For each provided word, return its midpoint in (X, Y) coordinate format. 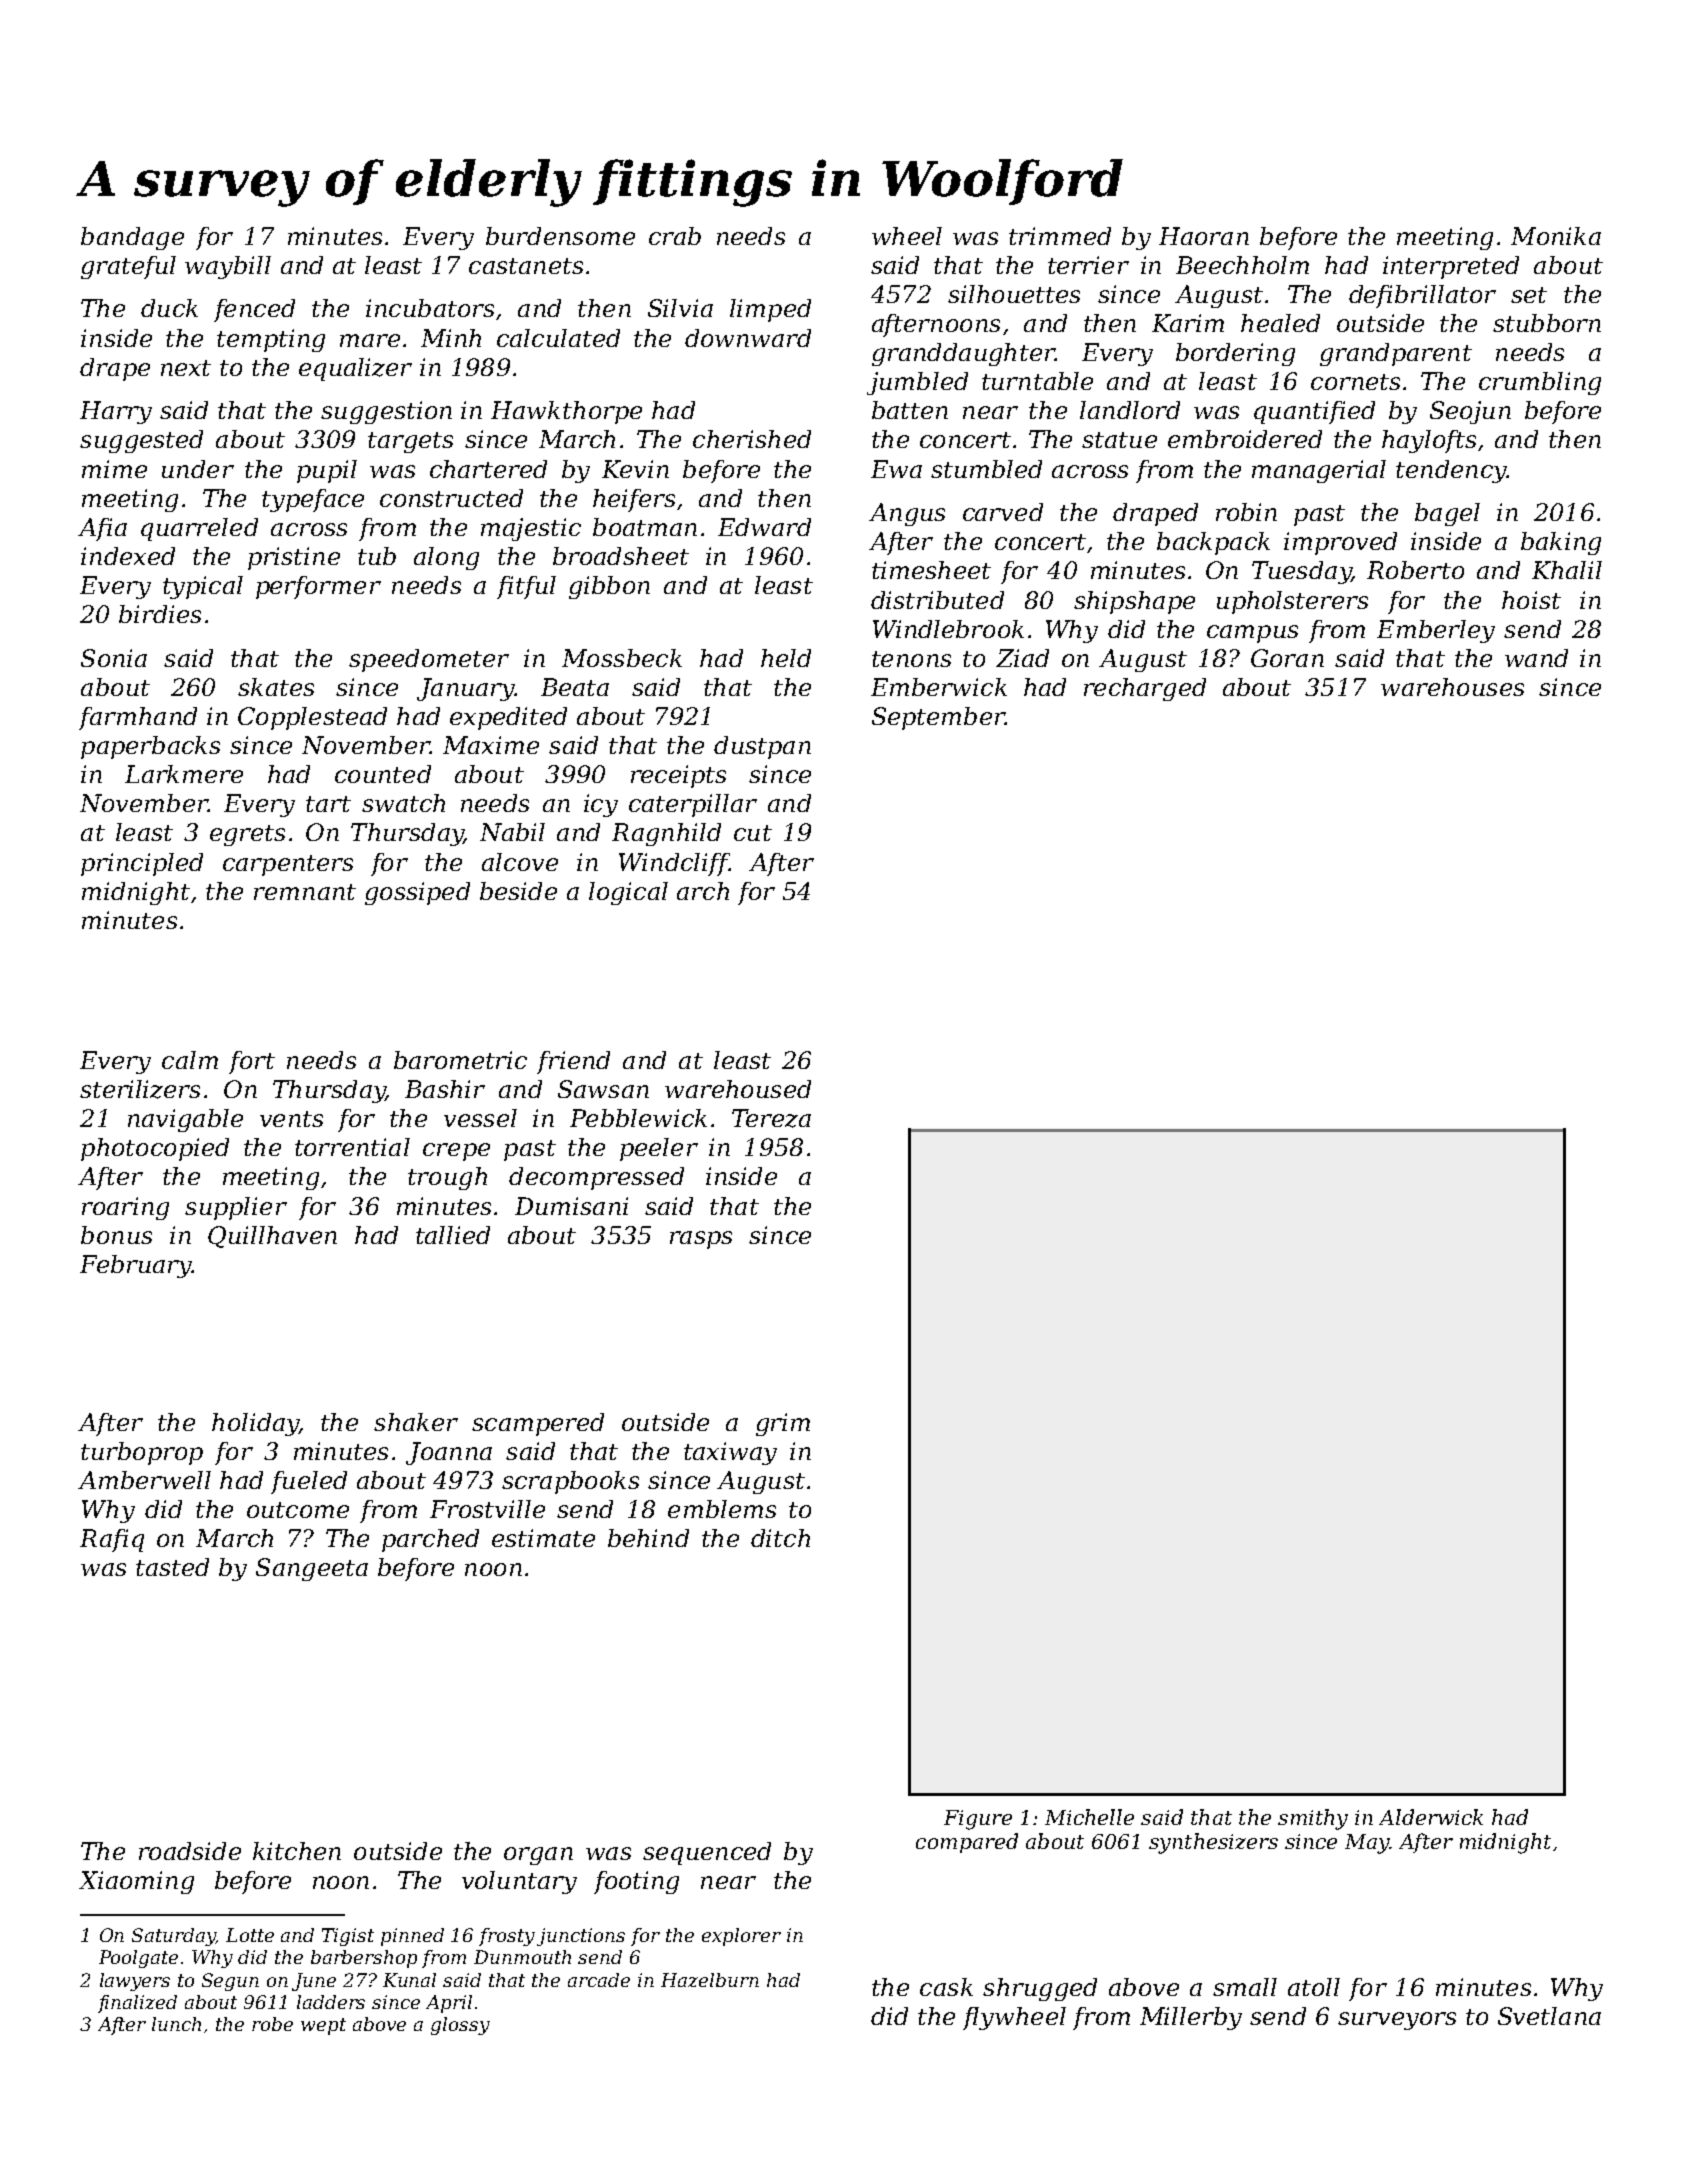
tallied (453, 1235)
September (938, 718)
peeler (659, 1149)
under (198, 469)
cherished (752, 439)
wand (1536, 658)
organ (538, 1856)
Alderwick (1431, 1817)
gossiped (417, 893)
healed (1280, 323)
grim (783, 1424)
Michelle (1089, 1817)
